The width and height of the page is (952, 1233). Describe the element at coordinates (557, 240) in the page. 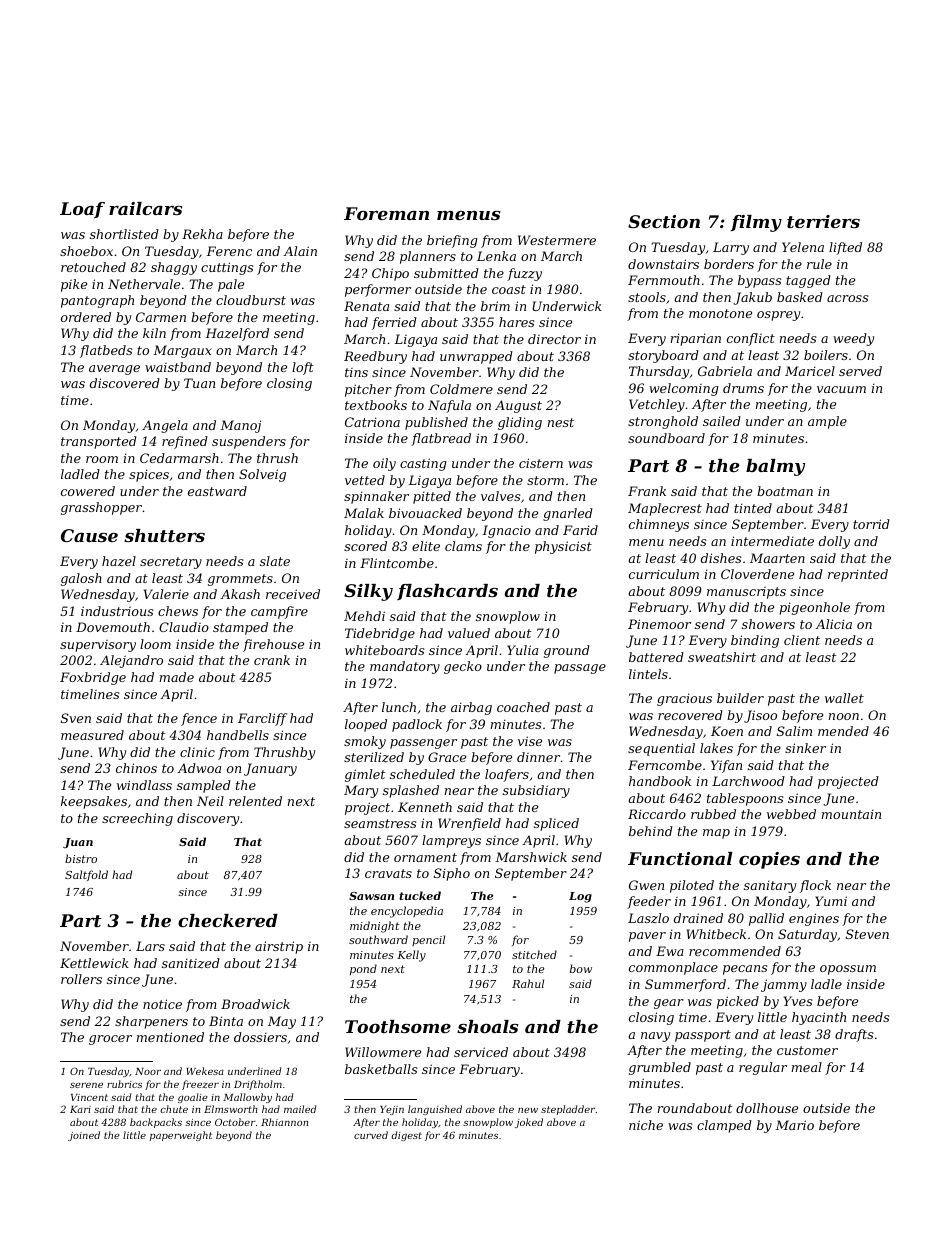

I see `Westermere` at that location.
